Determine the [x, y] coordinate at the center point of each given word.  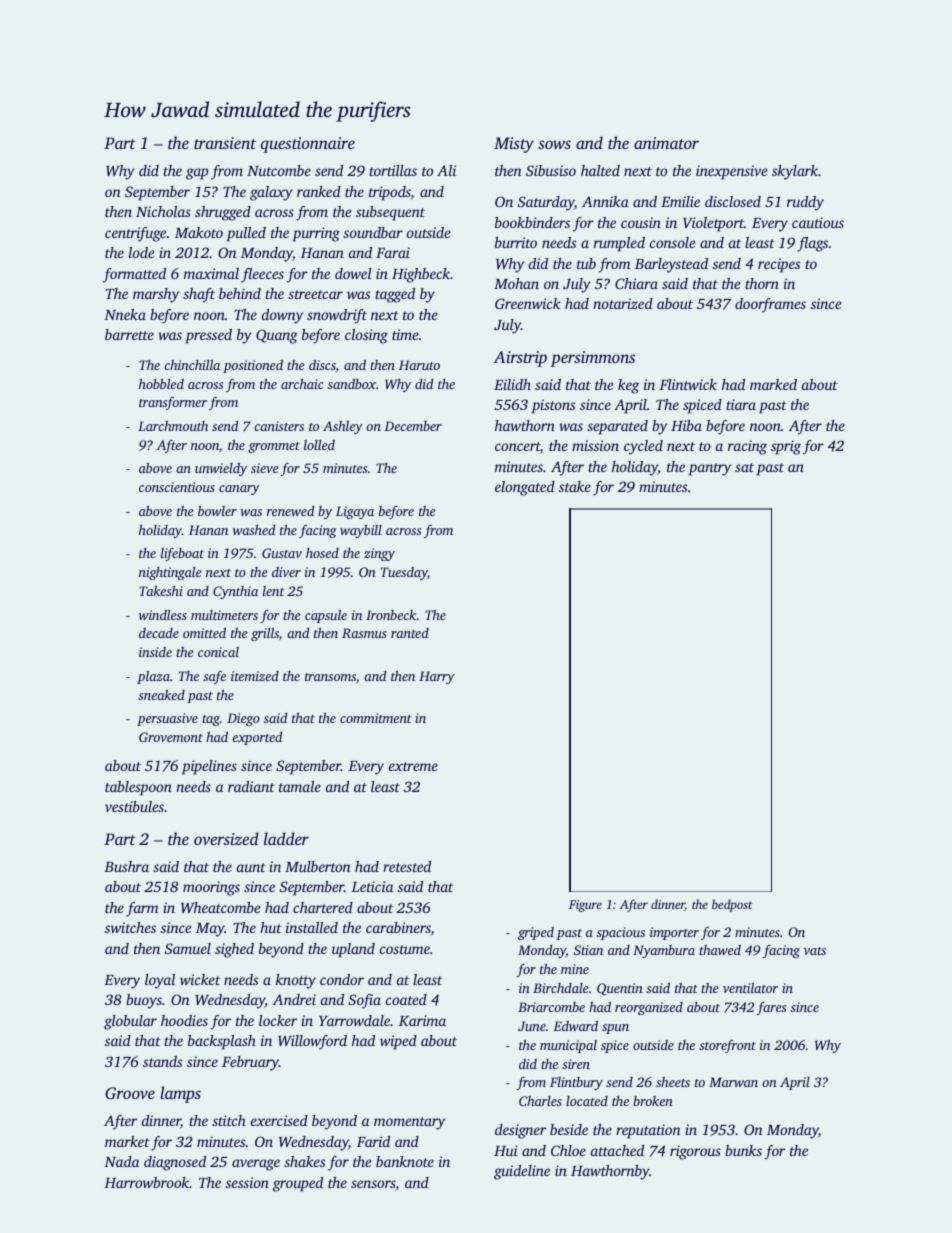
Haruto [419, 365]
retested [407, 866]
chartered [323, 907]
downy [282, 316]
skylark [795, 172]
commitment [376, 718]
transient [225, 143]
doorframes [770, 305]
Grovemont [171, 737]
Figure [585, 906]
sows [554, 144]
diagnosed [175, 1163]
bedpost [732, 905]
